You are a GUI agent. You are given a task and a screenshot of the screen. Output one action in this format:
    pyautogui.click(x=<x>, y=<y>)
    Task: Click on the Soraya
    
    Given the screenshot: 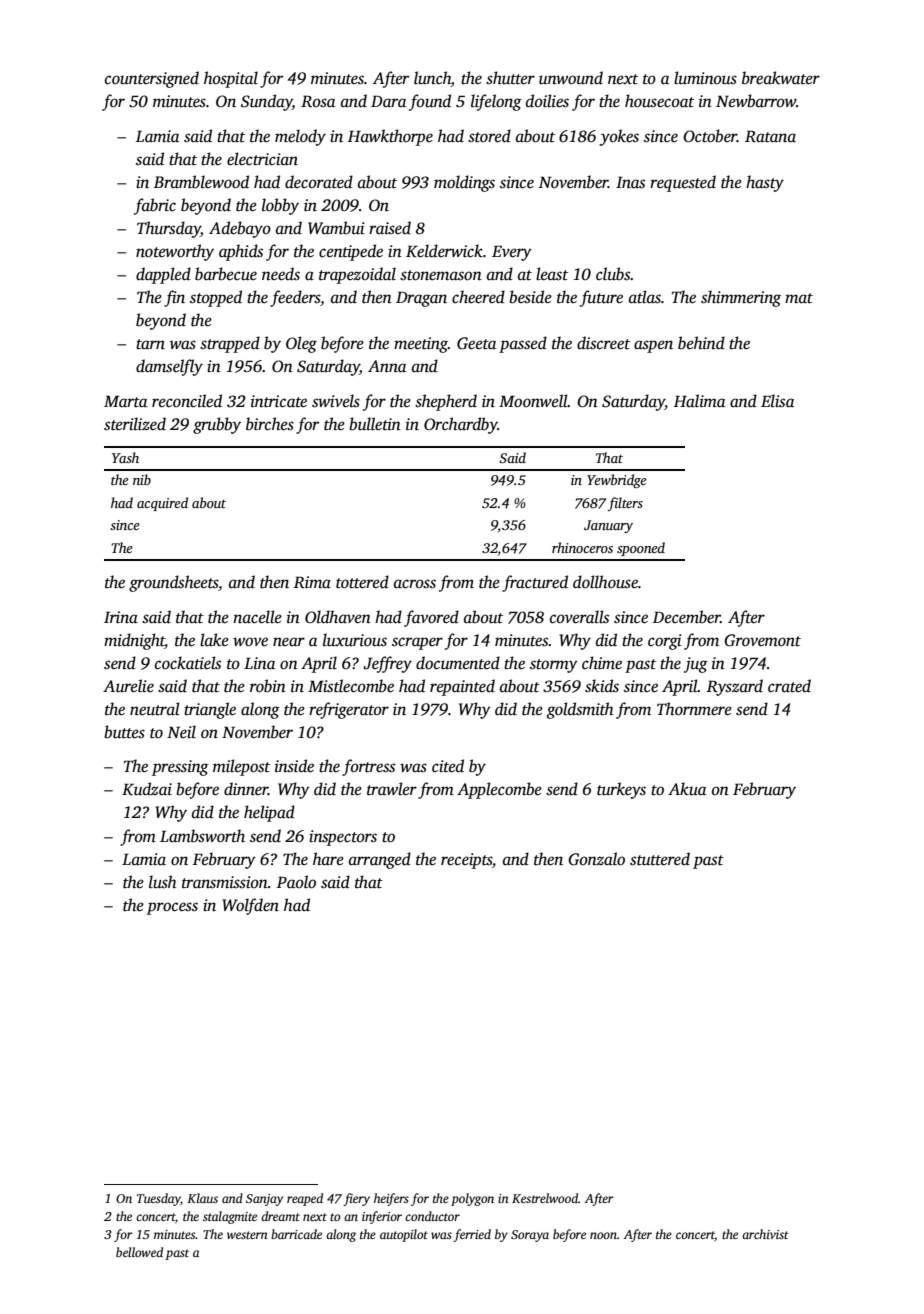 What is the action you would take?
    pyautogui.click(x=530, y=1236)
